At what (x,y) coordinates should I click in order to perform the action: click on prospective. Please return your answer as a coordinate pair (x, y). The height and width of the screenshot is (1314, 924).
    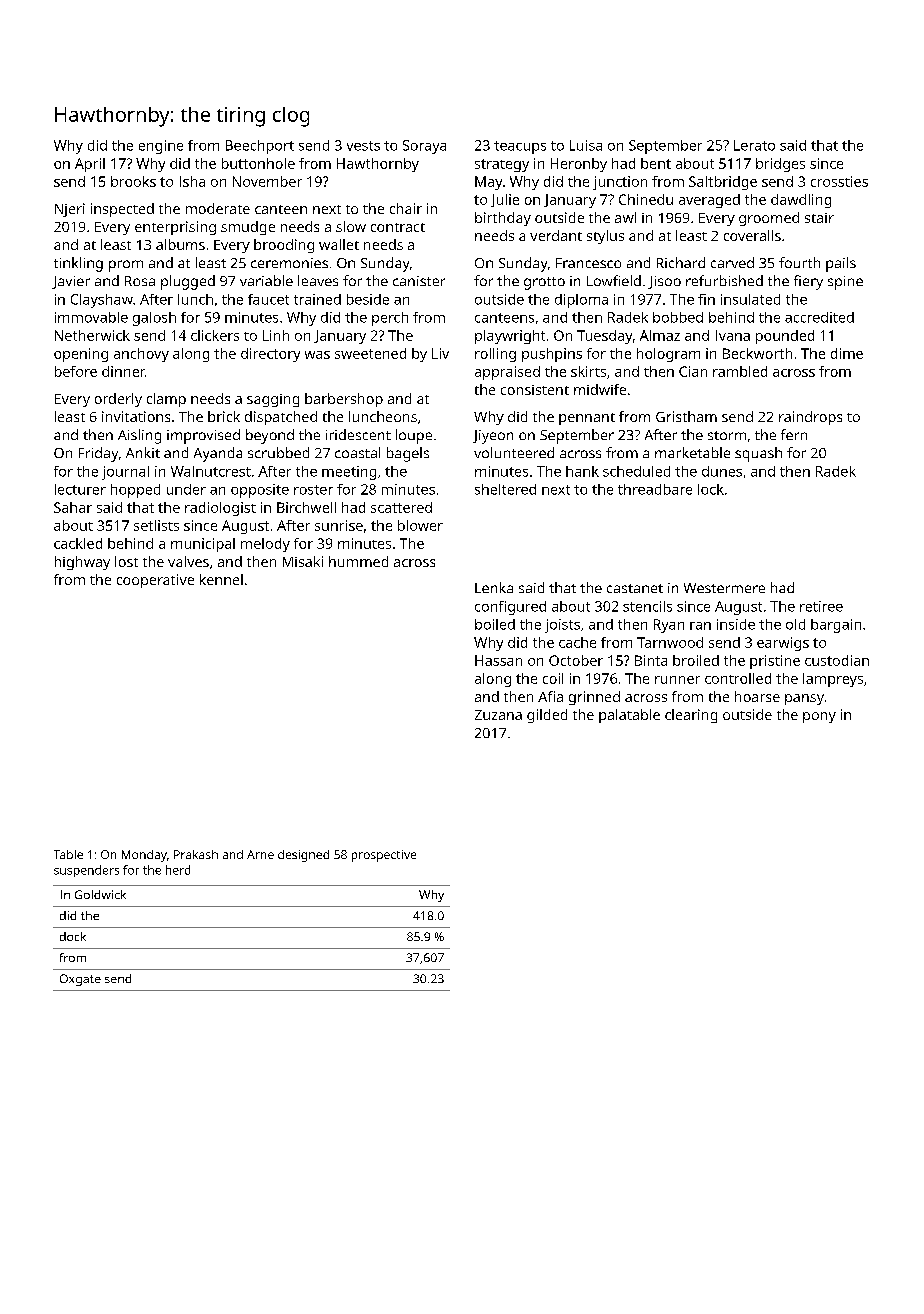
    Looking at the image, I should click on (384, 856).
